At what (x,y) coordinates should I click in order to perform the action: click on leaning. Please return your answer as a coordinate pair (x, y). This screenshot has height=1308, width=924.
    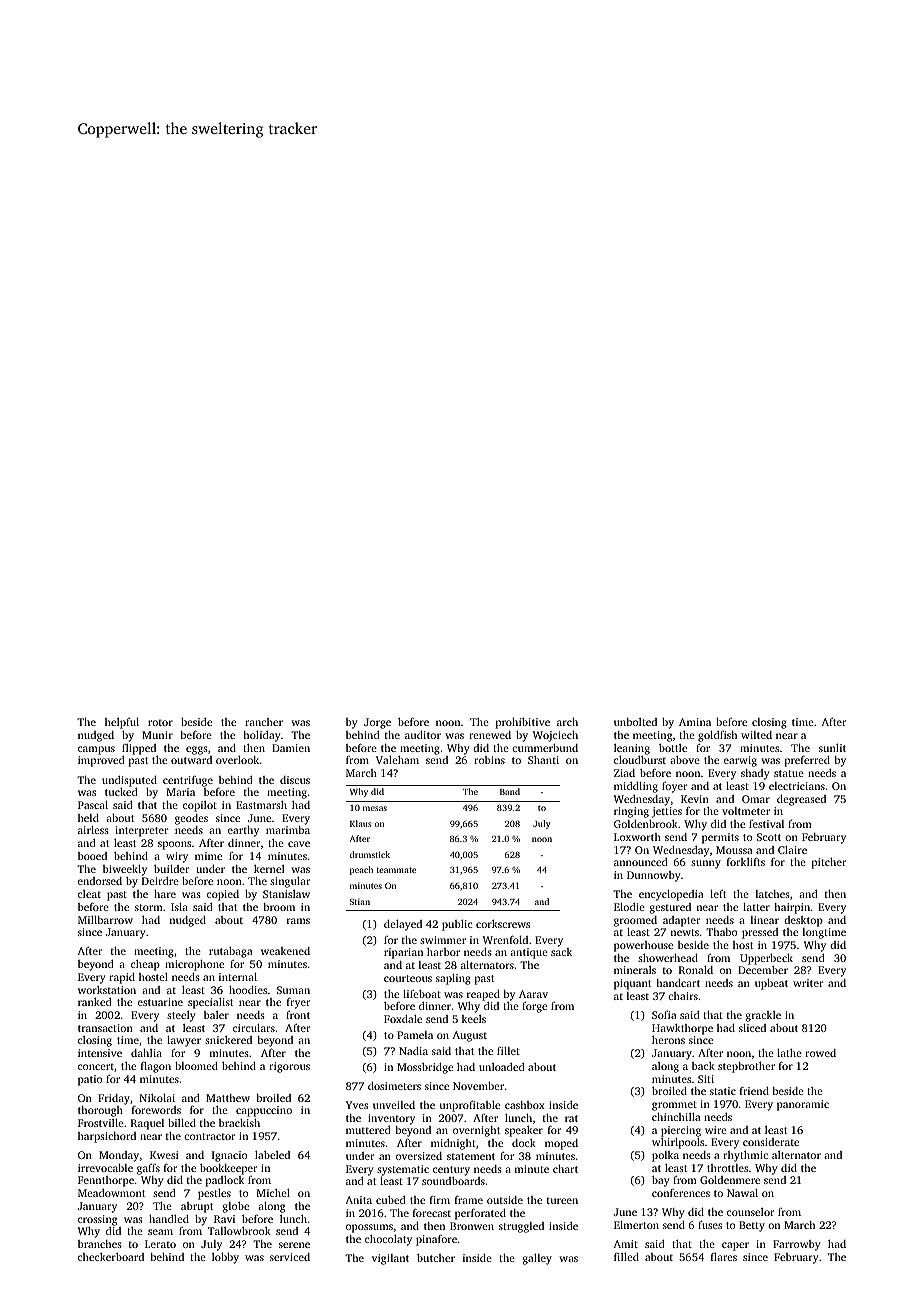
    Looking at the image, I should click on (632, 749).
